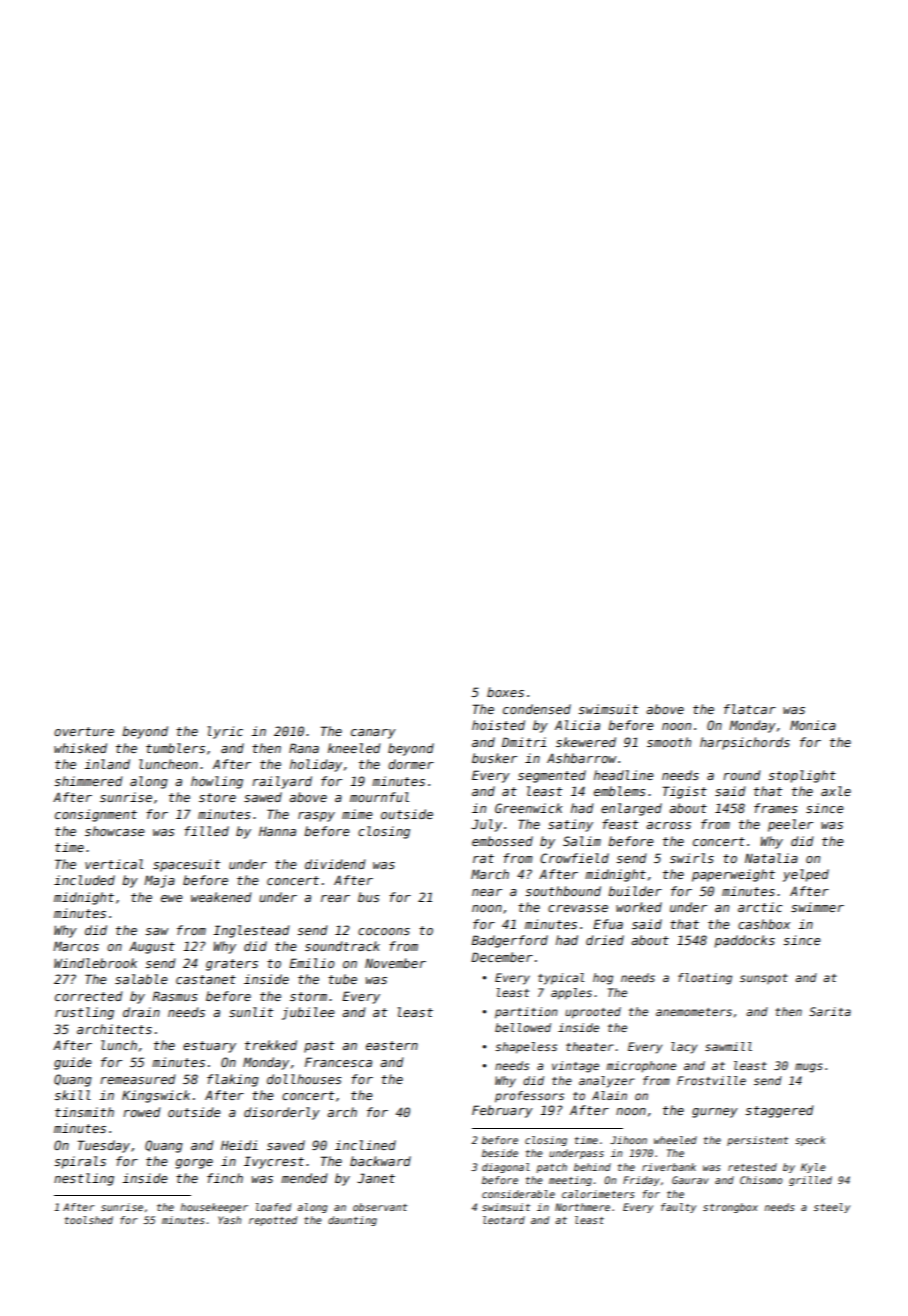 The height and width of the screenshot is (1316, 908). I want to click on speck, so click(810, 1141).
